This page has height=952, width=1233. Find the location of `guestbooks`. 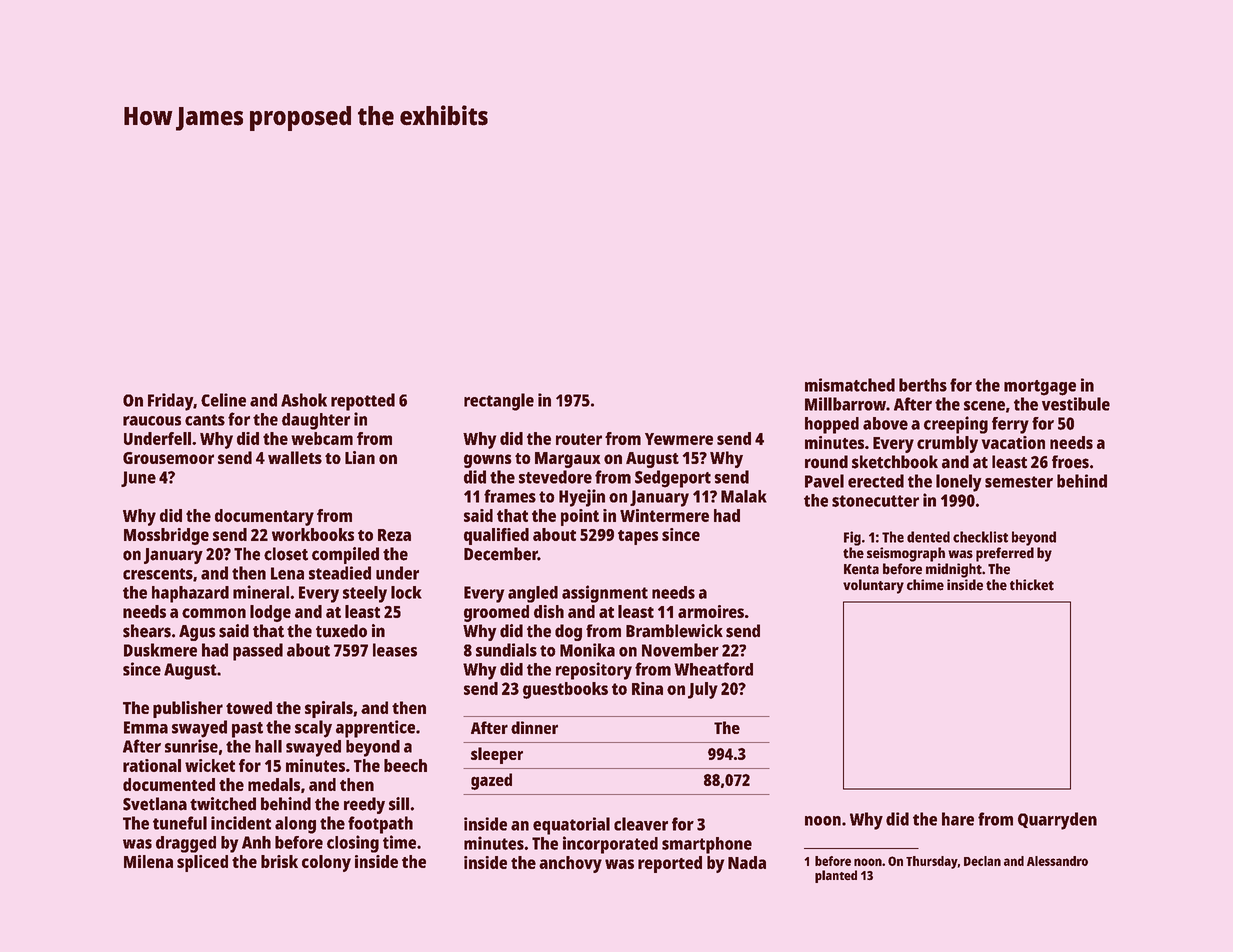

guestbooks is located at coordinates (565, 690).
